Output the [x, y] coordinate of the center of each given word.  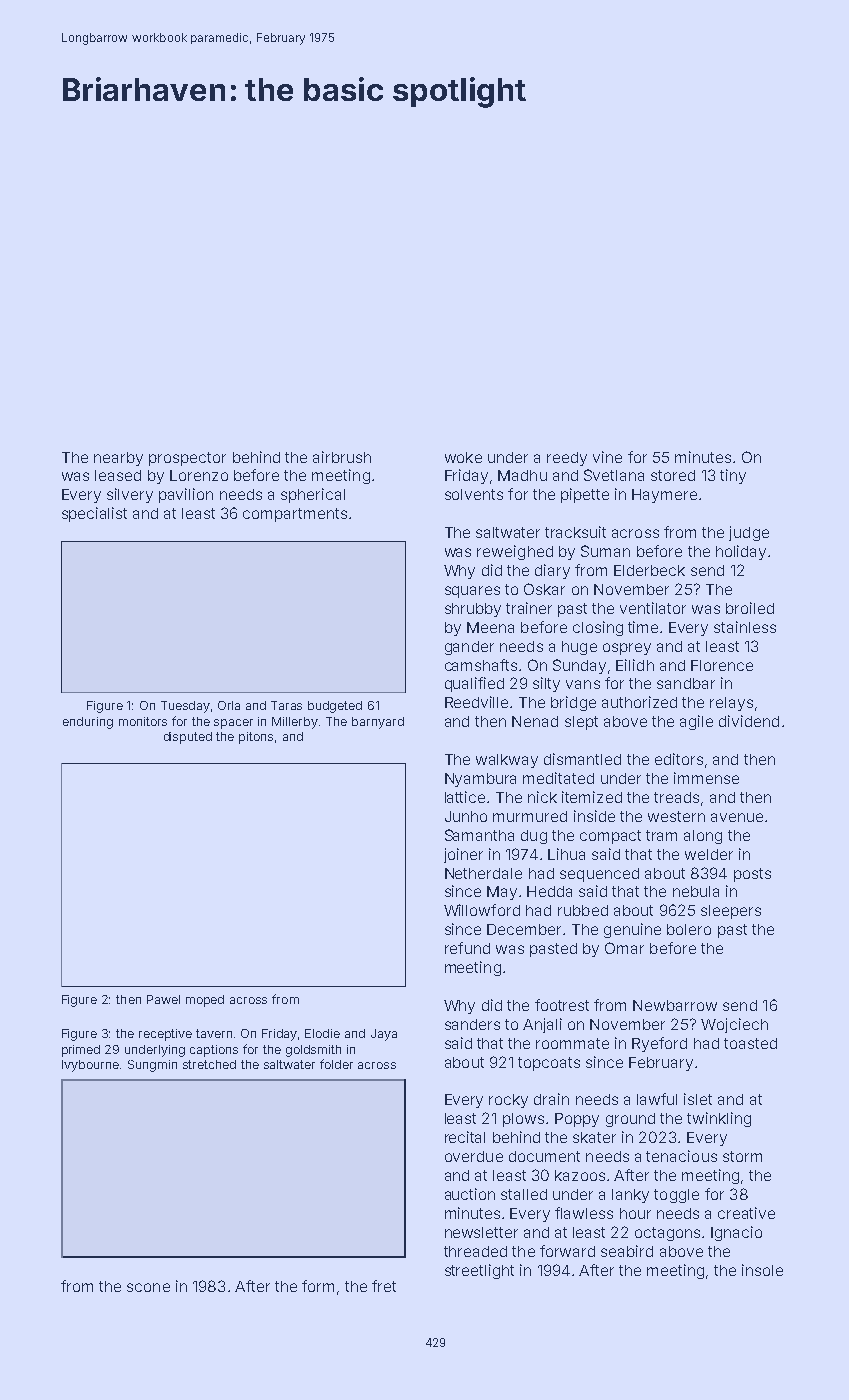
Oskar [544, 589]
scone [148, 1287]
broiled [750, 608]
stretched [209, 1064]
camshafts [481, 665]
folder [336, 1064]
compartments [295, 515]
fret [384, 1286]
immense [706, 778]
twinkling [719, 1119]
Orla [229, 705]
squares [472, 592]
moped [205, 1001]
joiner [463, 855]
